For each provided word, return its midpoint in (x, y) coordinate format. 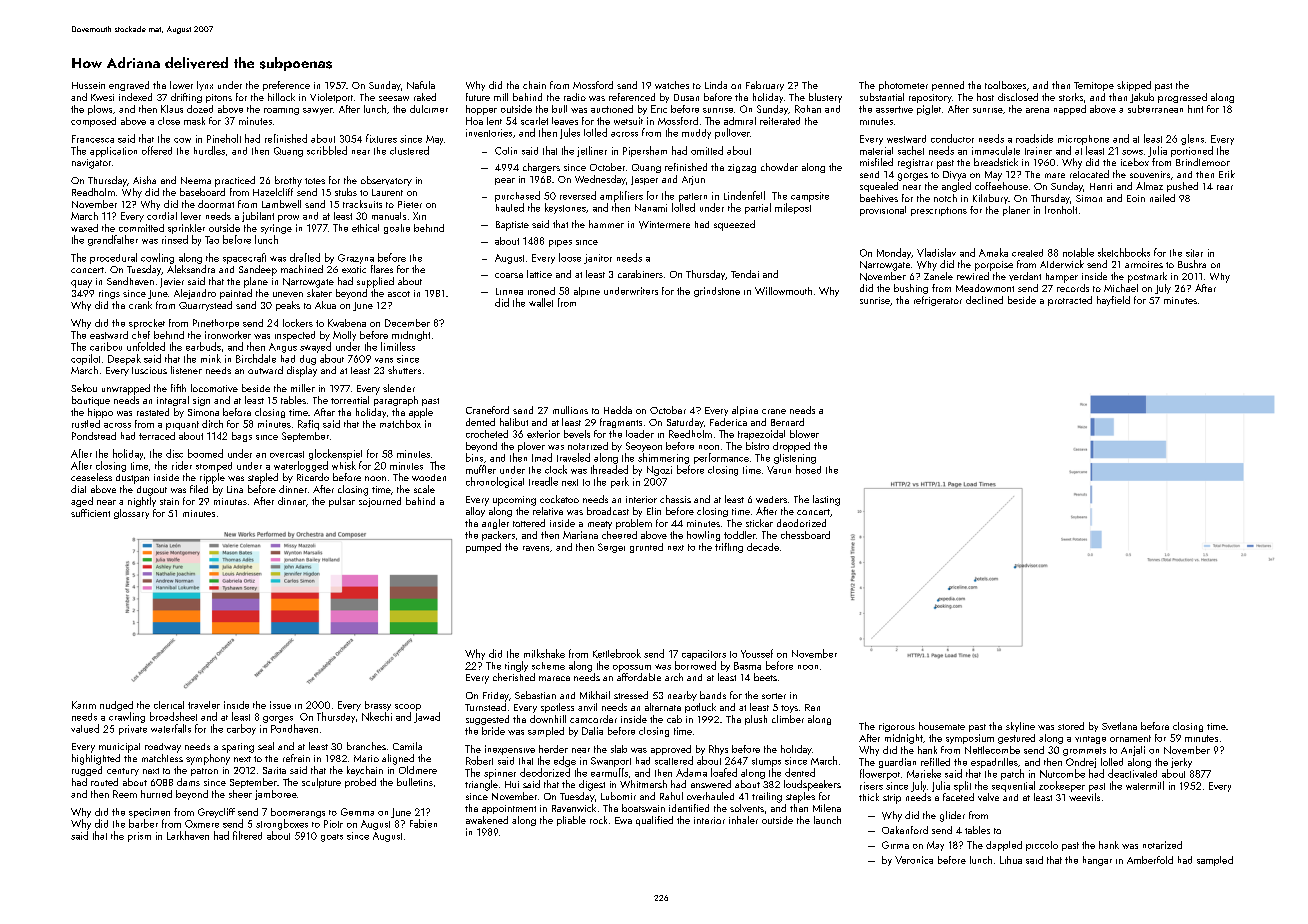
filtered (247, 835)
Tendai (745, 274)
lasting (826, 500)
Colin (506, 151)
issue (280, 705)
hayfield (1113, 301)
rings (109, 294)
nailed (1162, 198)
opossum (632, 668)
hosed (808, 469)
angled (956, 187)
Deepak (124, 359)
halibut (514, 422)
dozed (200, 109)
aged (82, 502)
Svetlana (1119, 726)
